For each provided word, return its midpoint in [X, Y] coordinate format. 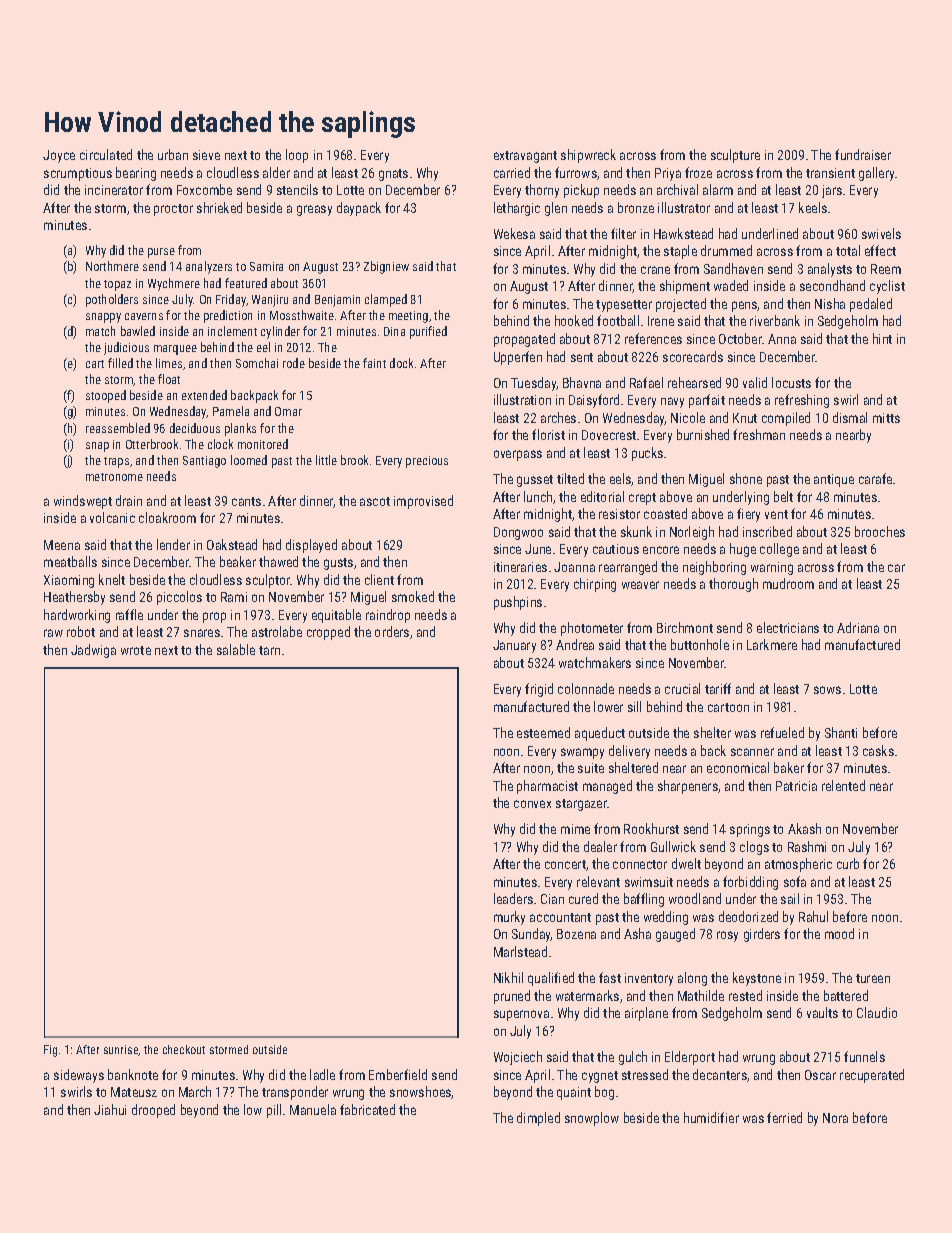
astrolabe [277, 631]
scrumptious [78, 174]
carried [512, 172]
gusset [535, 481]
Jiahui [110, 1109]
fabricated [367, 1109]
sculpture [735, 156]
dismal [850, 417]
